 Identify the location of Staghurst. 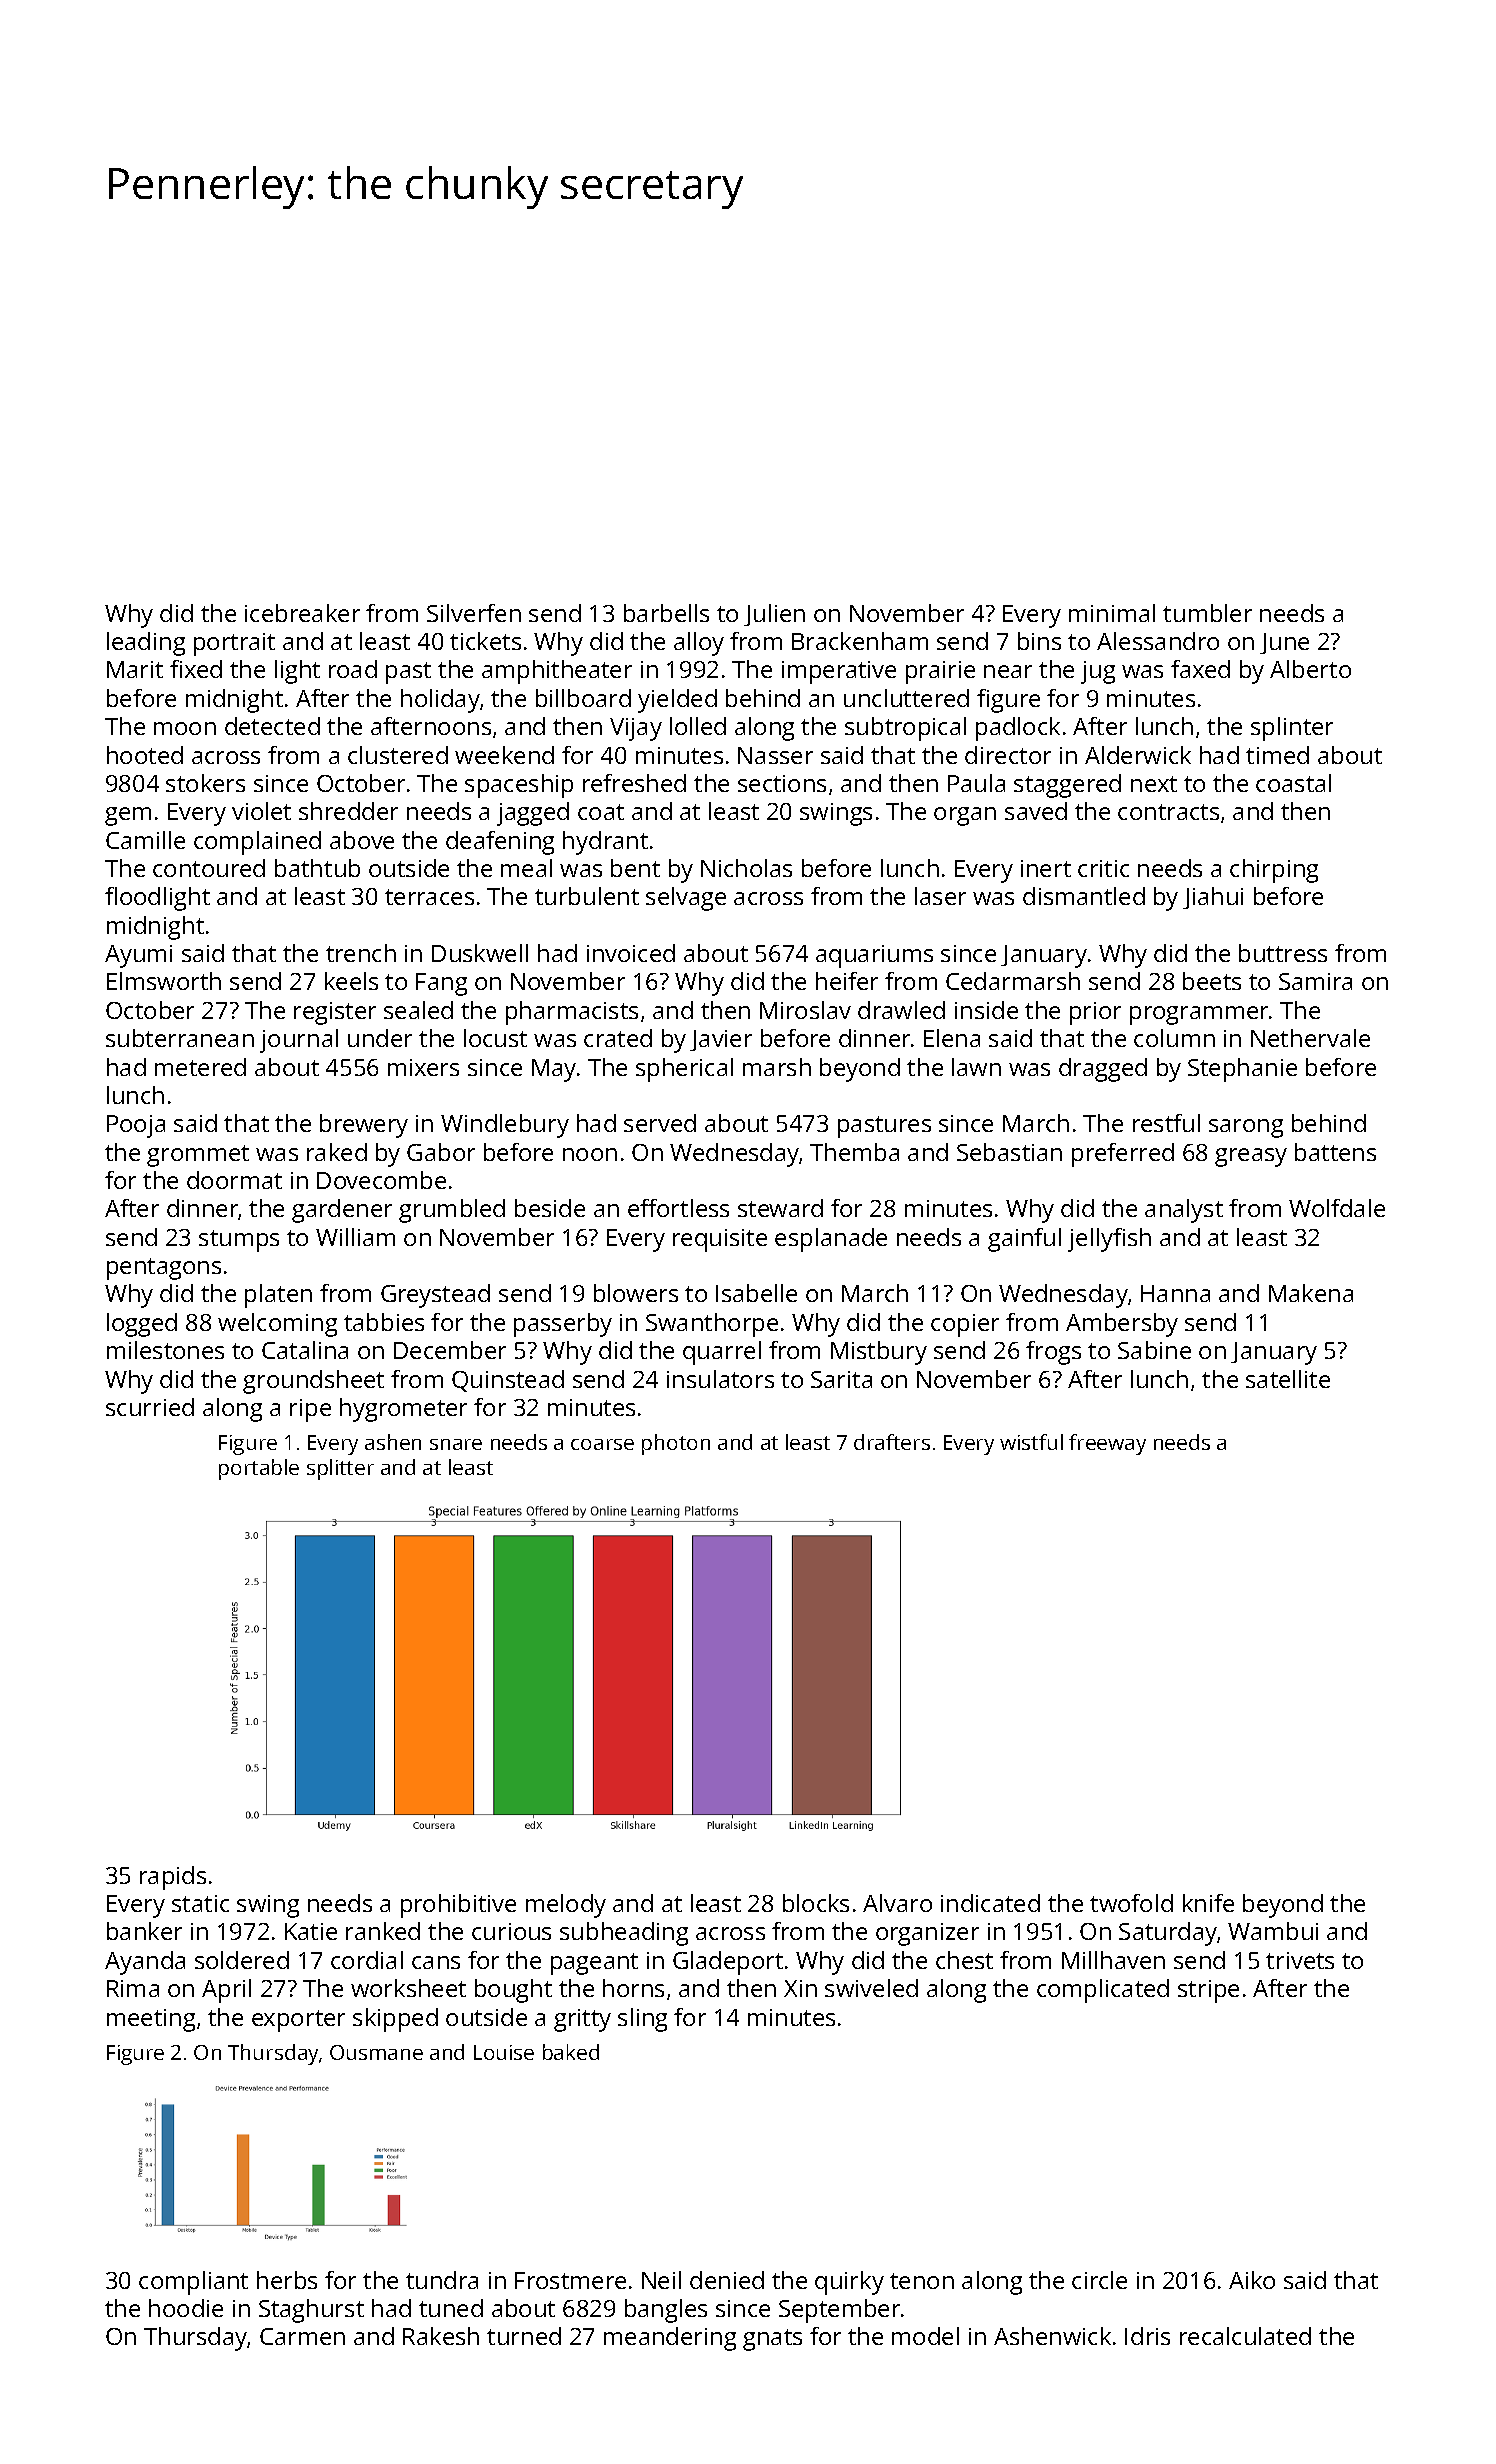
(311, 2311).
